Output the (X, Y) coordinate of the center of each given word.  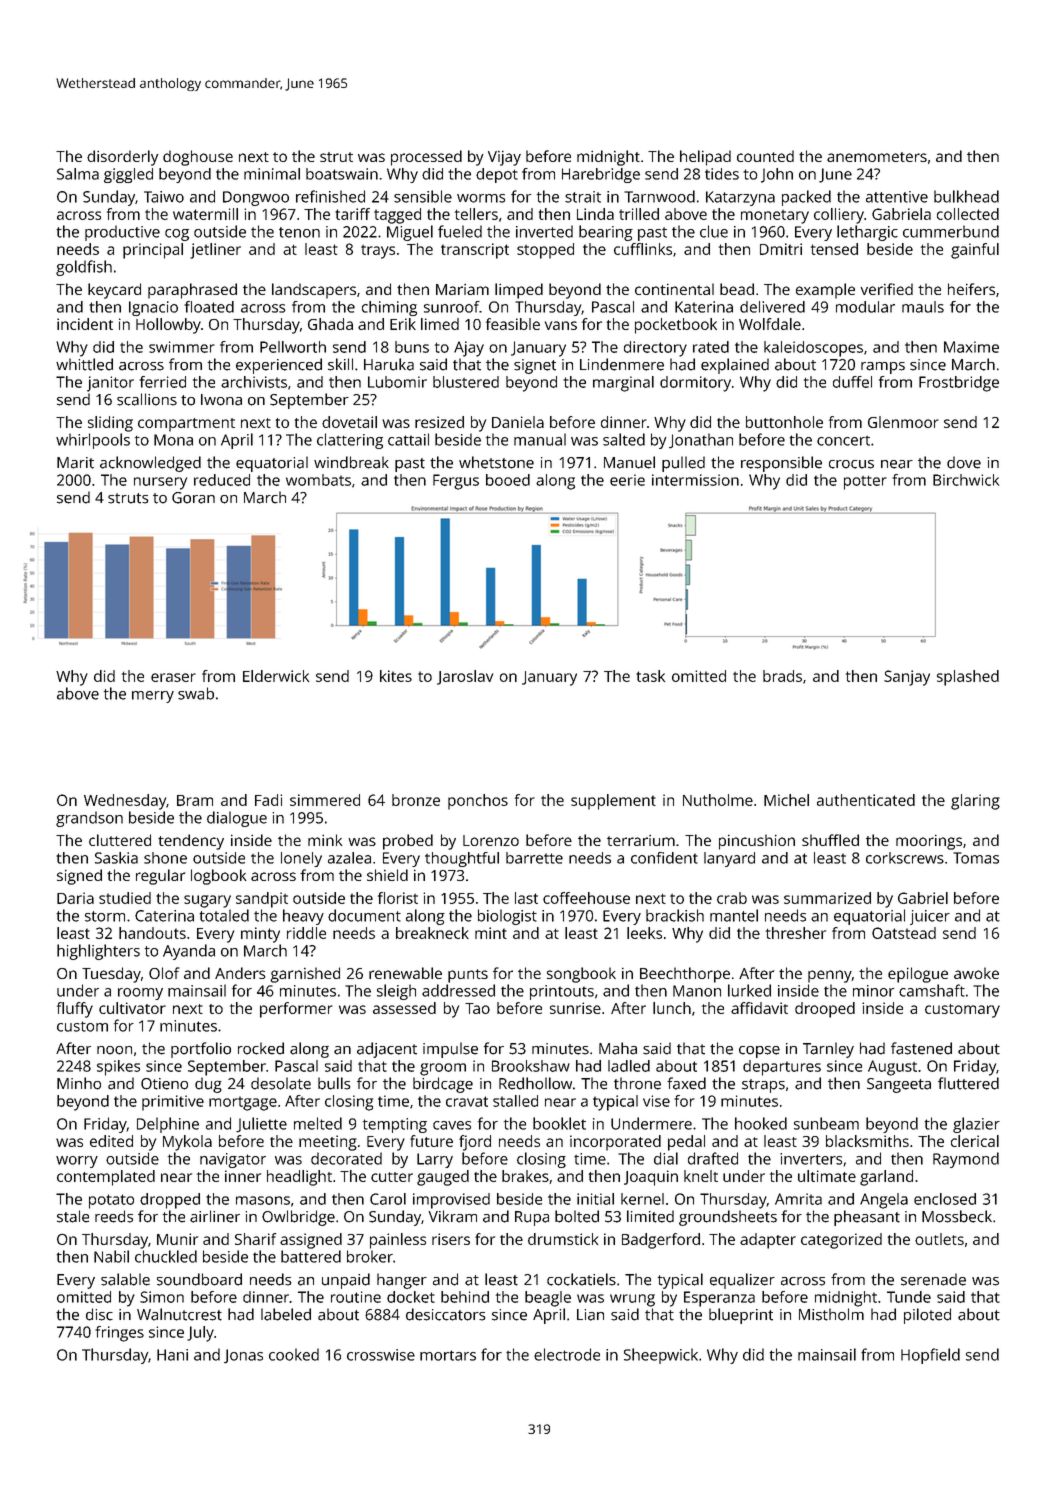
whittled (84, 364)
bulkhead (966, 196)
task (650, 676)
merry (153, 697)
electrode (567, 1354)
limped (519, 291)
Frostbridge (959, 384)
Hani (172, 1355)
